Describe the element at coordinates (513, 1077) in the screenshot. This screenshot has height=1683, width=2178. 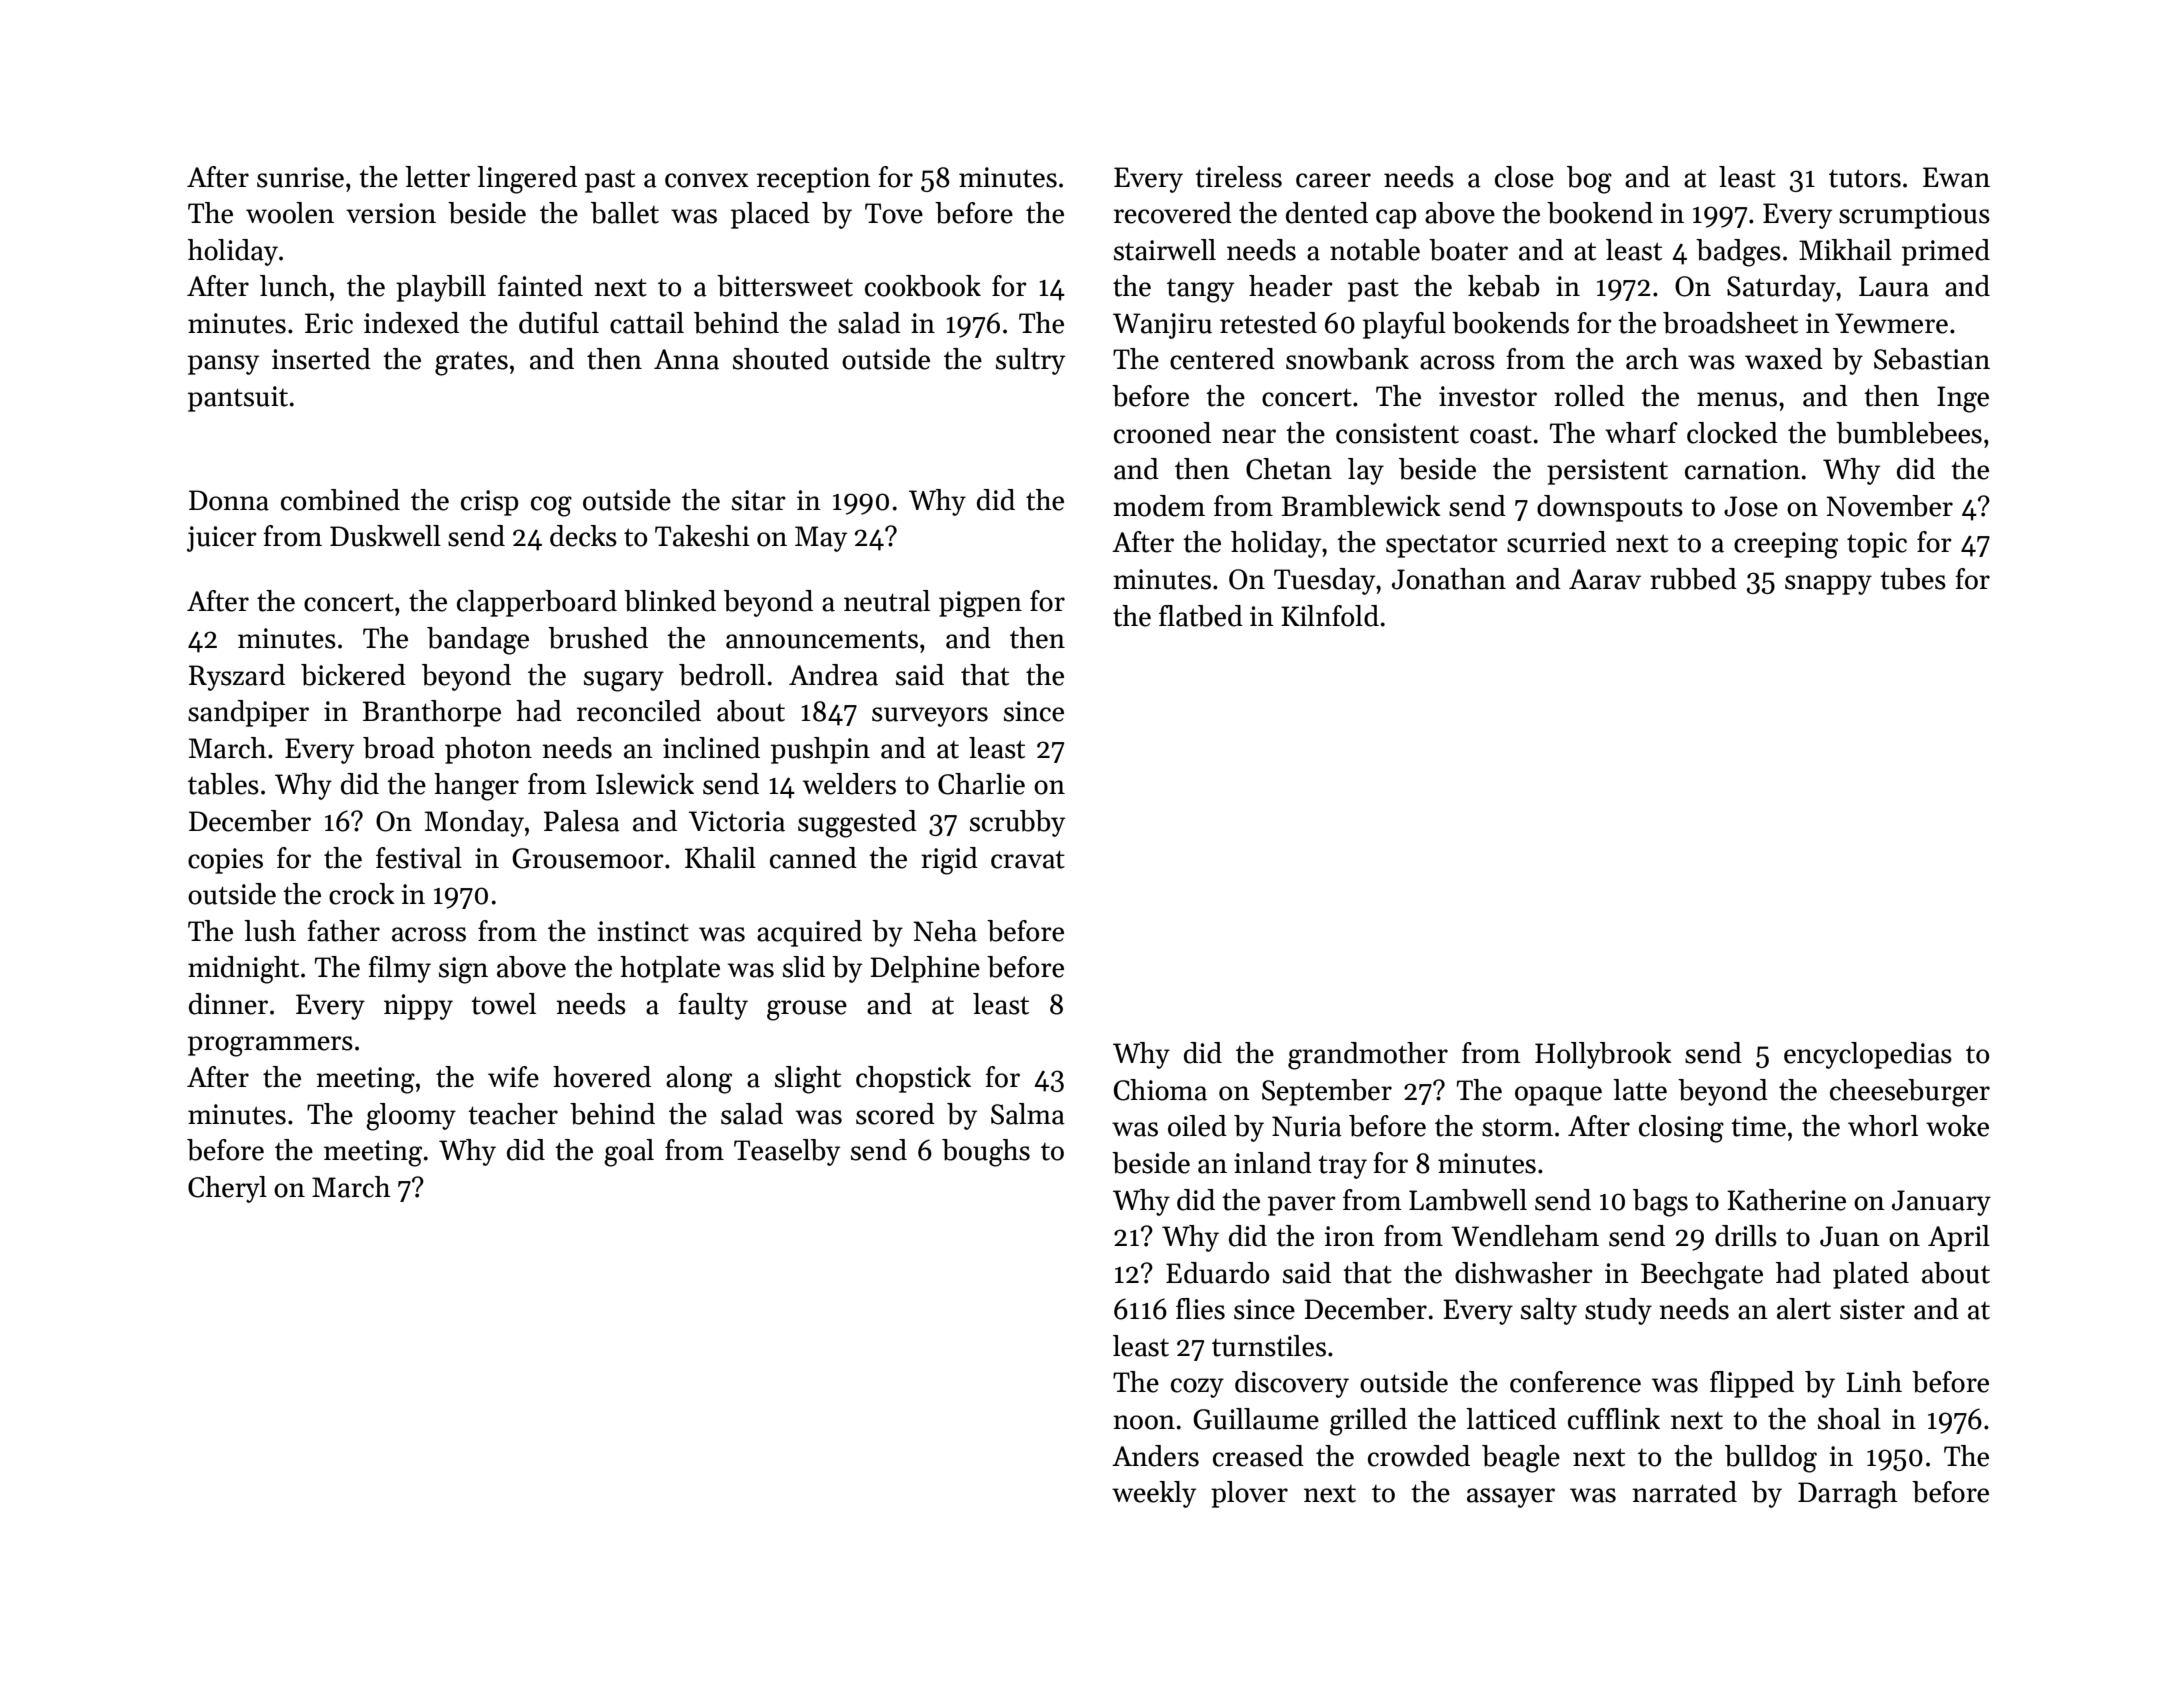
I see `wife` at that location.
